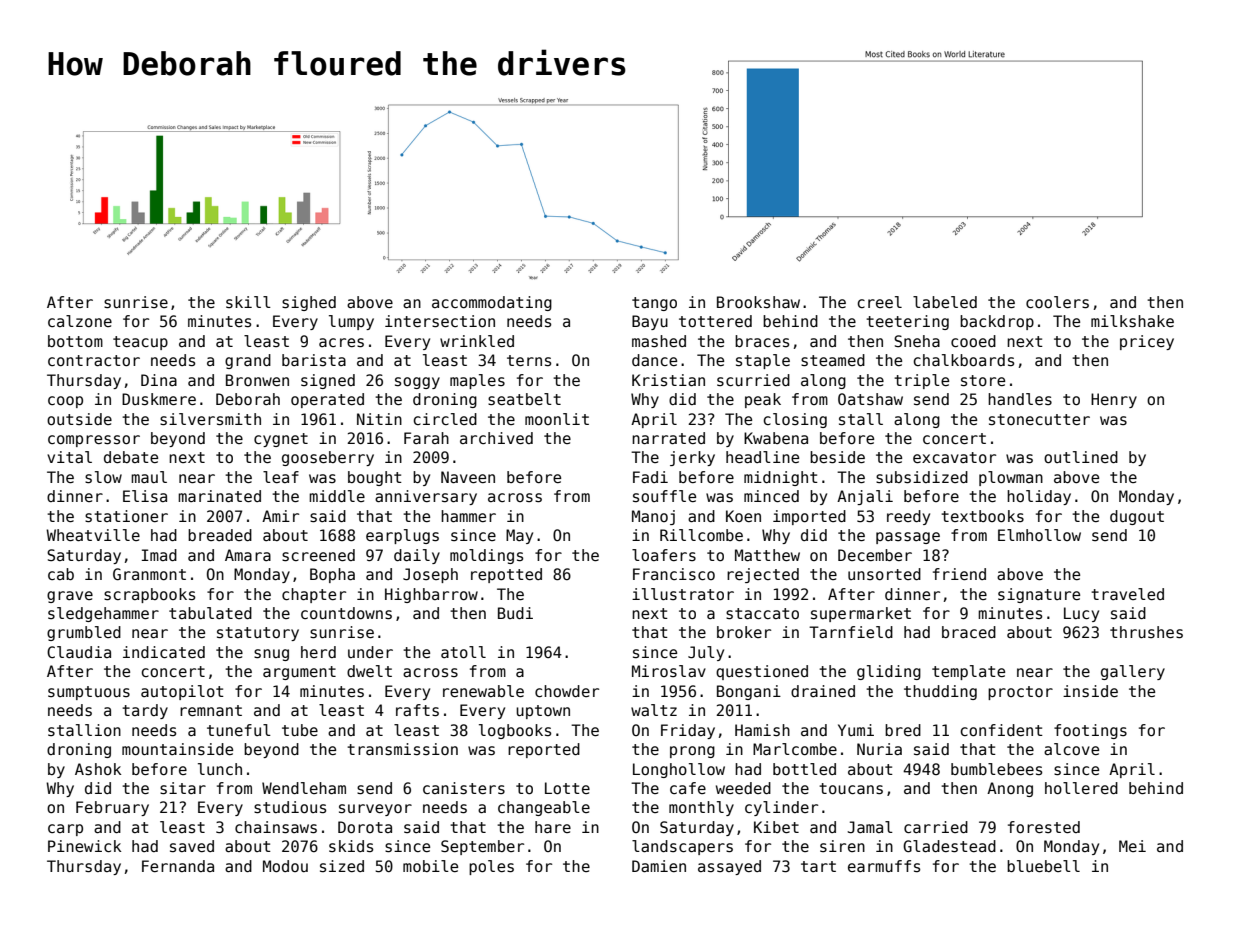 This page has width=1233, height=952. Describe the element at coordinates (468, 477) in the page. I see `Naveen` at that location.
